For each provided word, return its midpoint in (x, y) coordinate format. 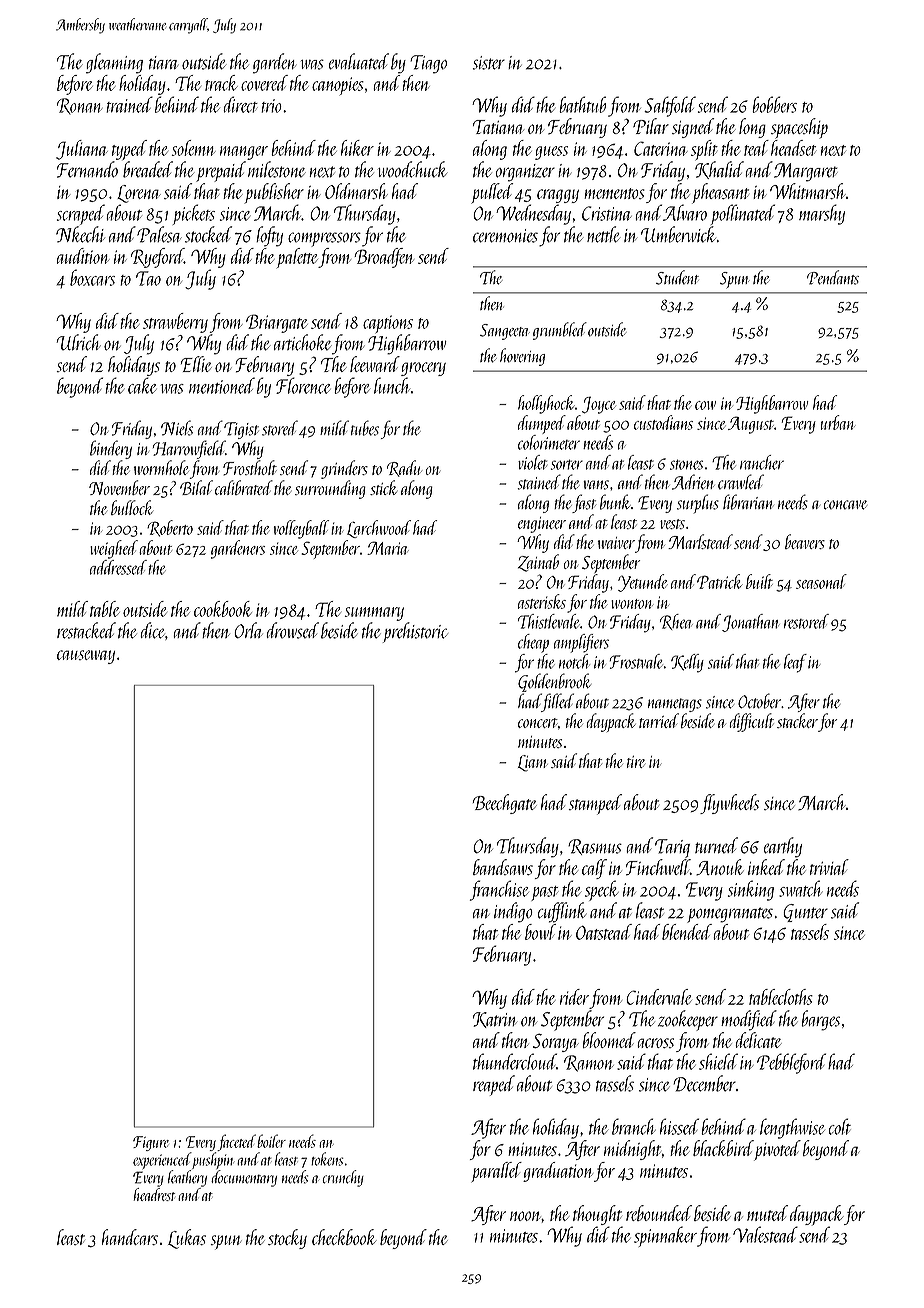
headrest (154, 1194)
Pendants (833, 277)
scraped (81, 214)
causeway (86, 657)
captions (388, 324)
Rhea (676, 622)
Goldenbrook (554, 682)
